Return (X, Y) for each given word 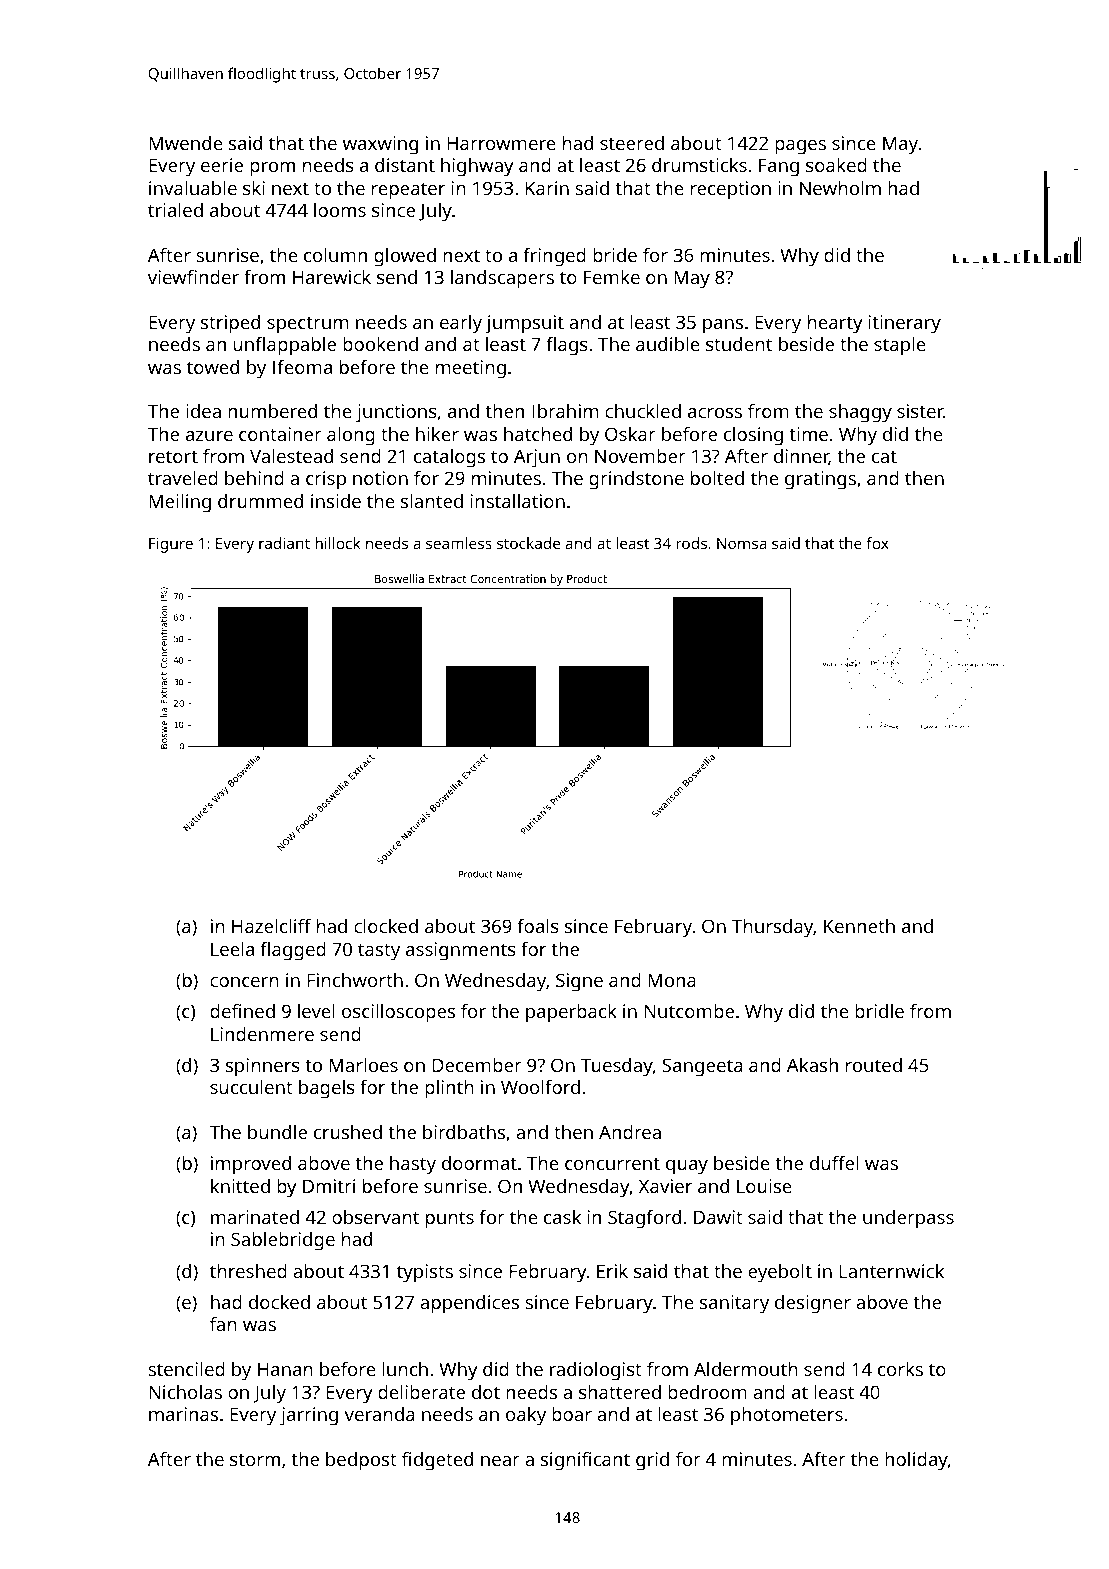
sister (920, 411)
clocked (386, 926)
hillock (338, 543)
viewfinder (193, 277)
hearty (835, 324)
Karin (547, 188)
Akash (812, 1065)
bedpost (361, 1461)
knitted (240, 1186)
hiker (437, 434)
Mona (672, 980)
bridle (879, 1011)
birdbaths (464, 1132)
